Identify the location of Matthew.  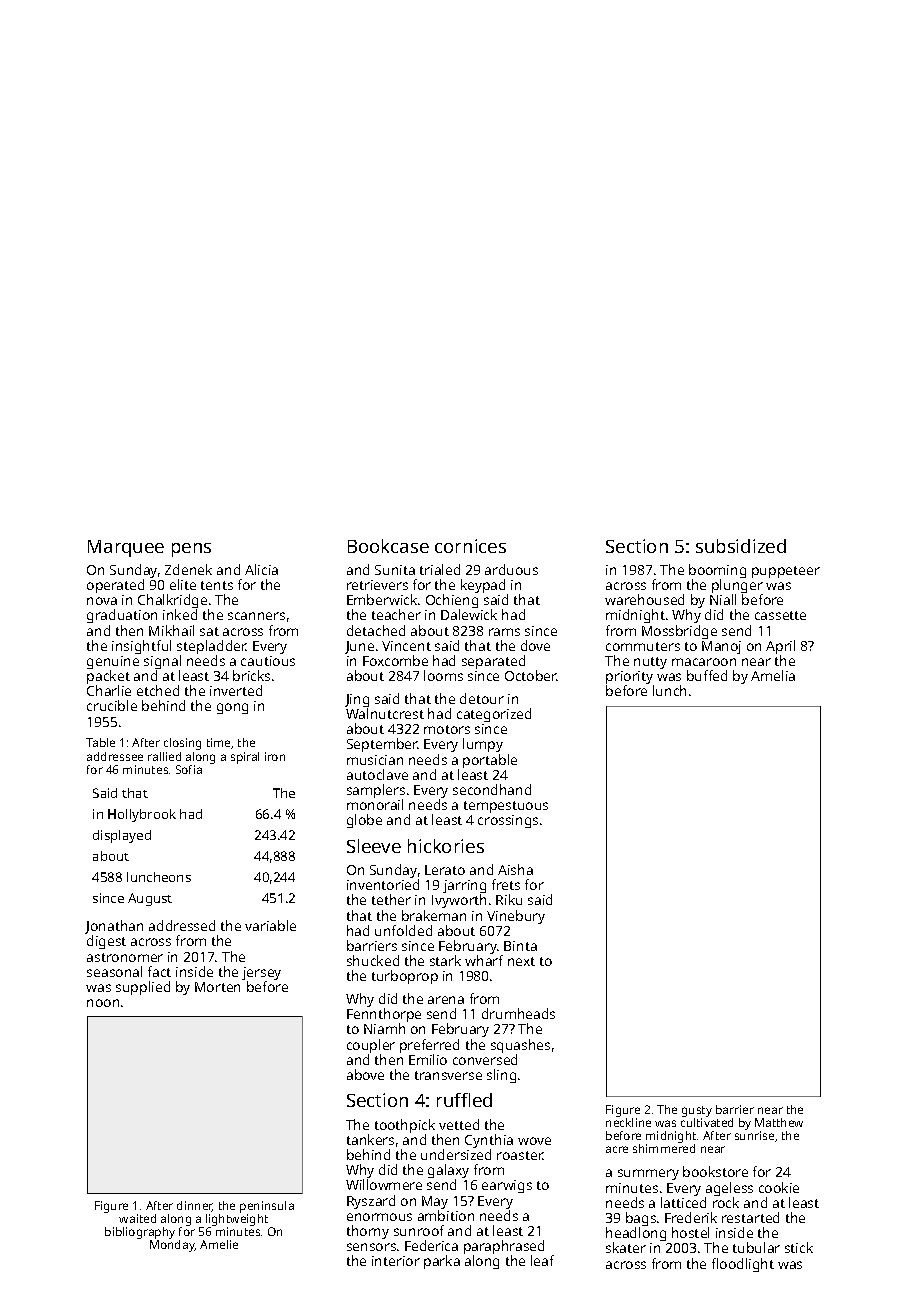
(779, 1122).
